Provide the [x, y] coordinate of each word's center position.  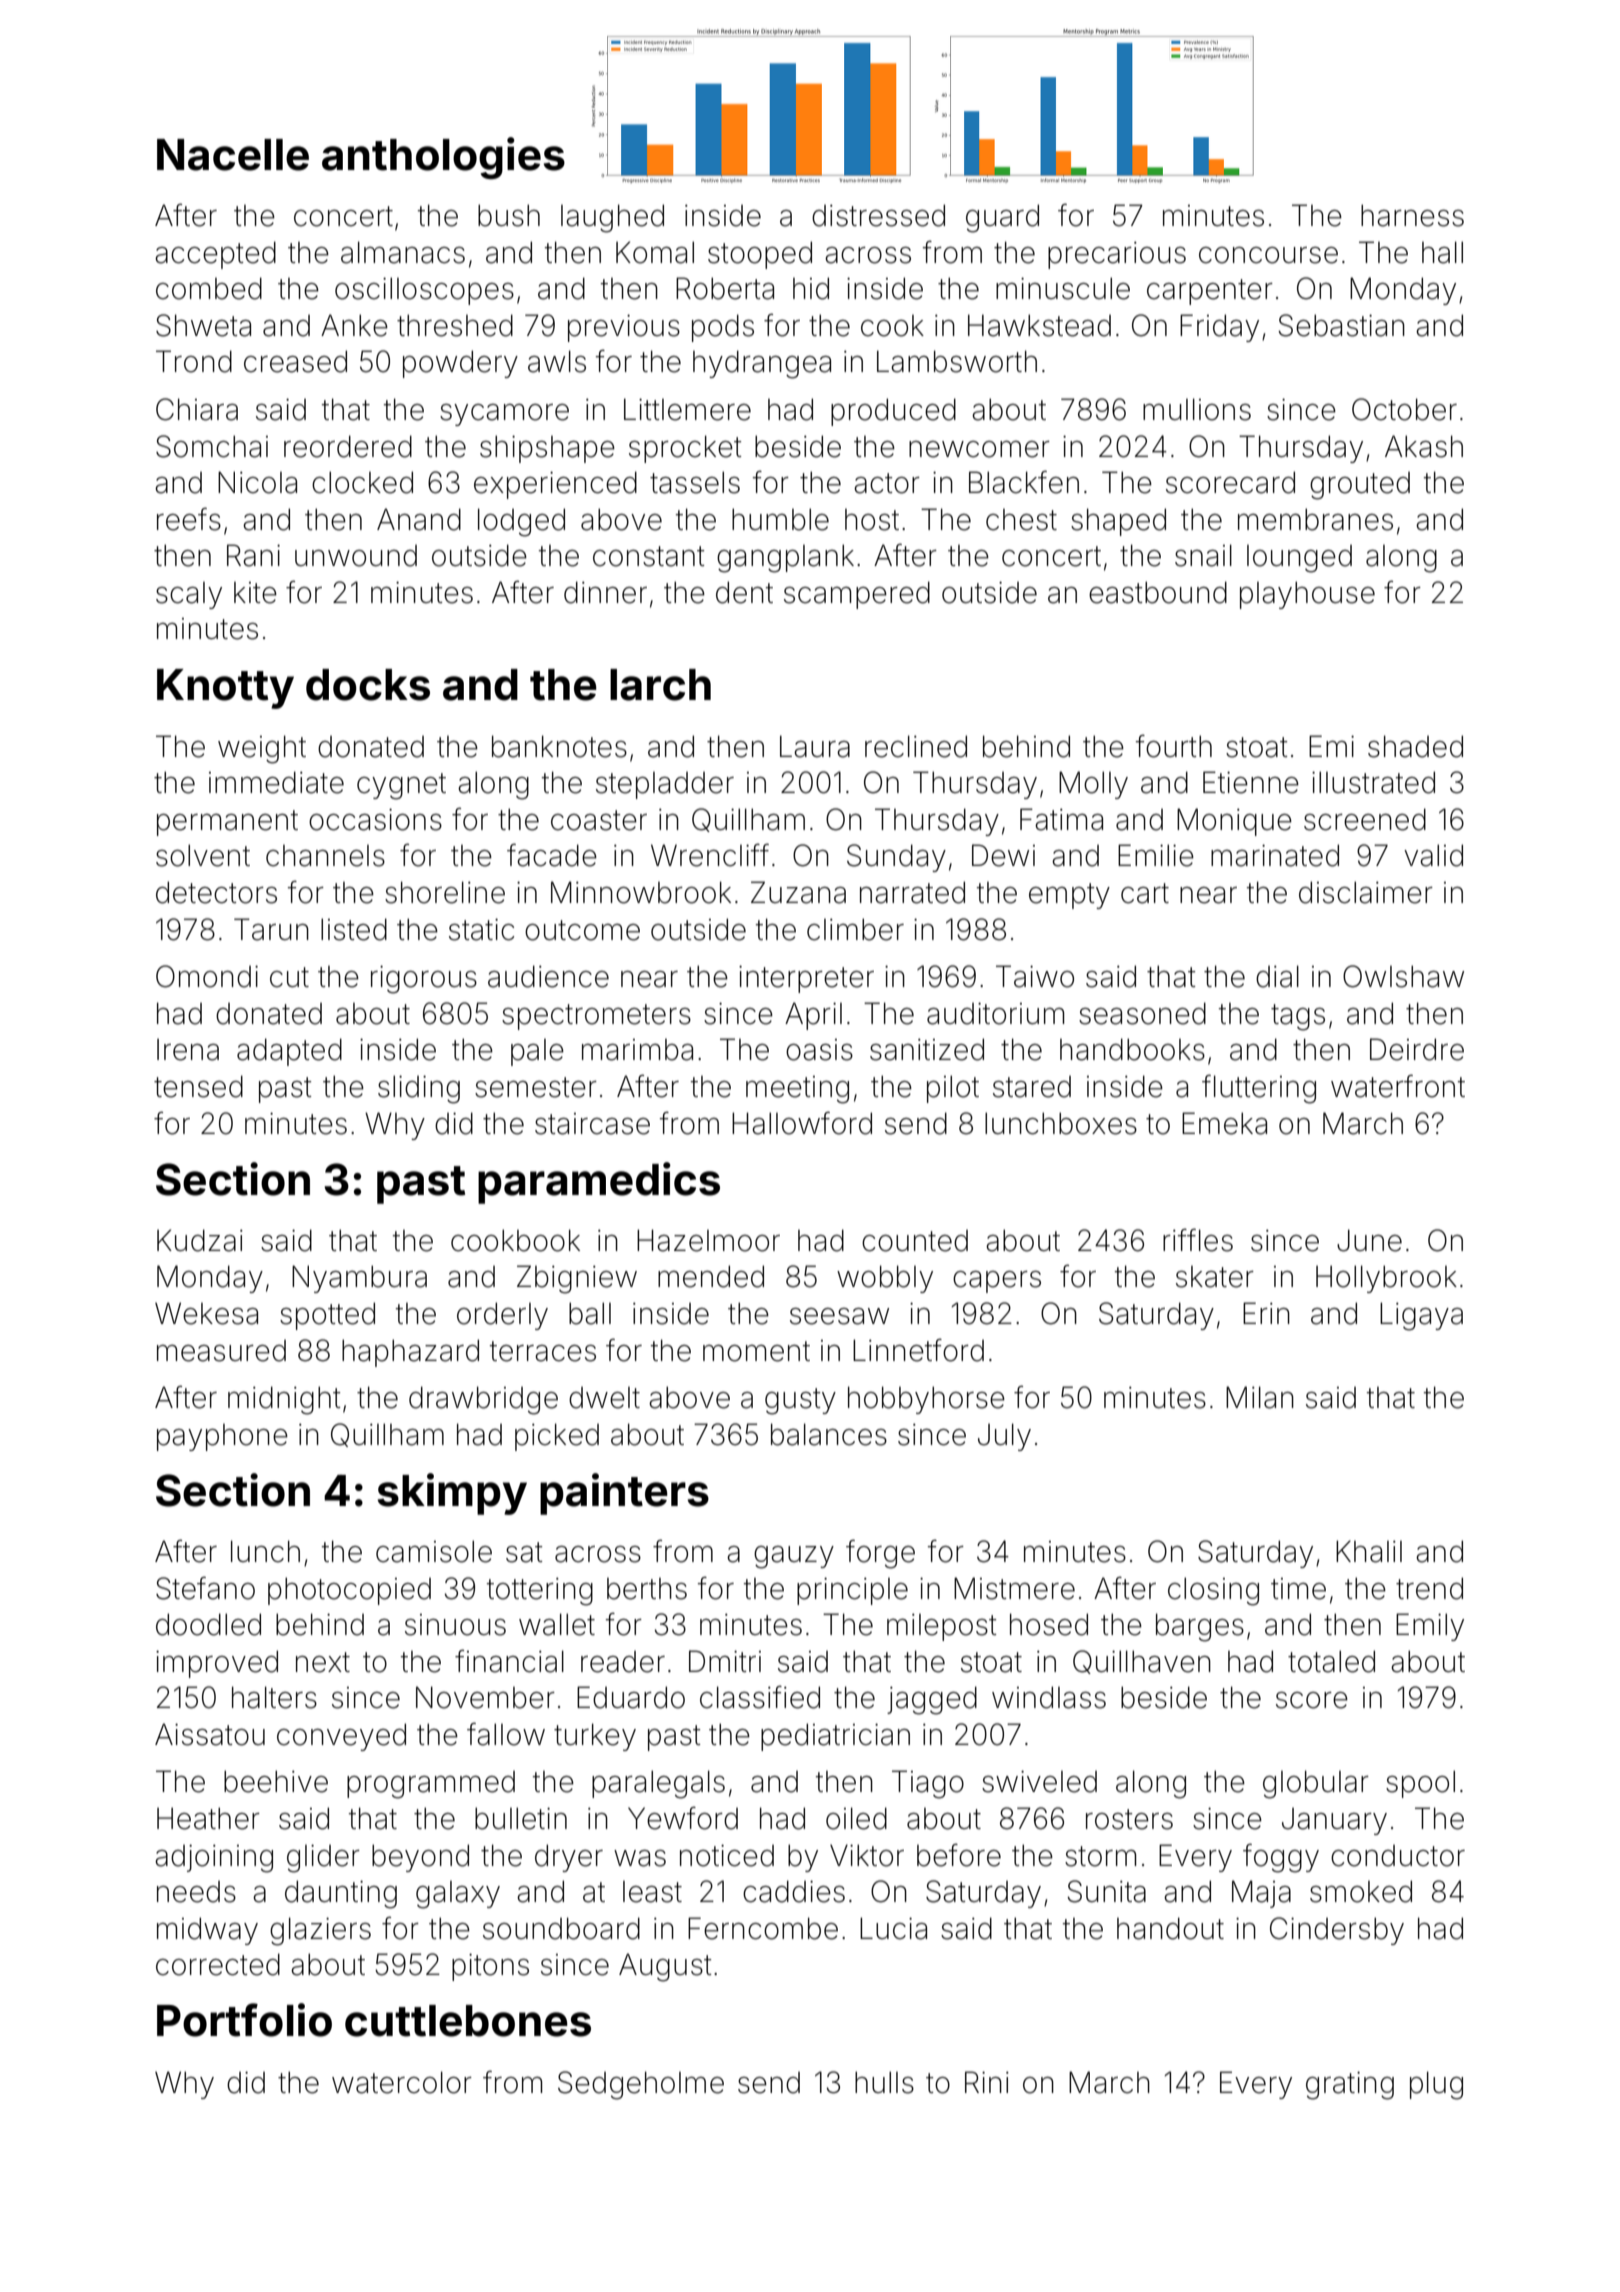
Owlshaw [1403, 976]
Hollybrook [1386, 1279]
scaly [189, 595]
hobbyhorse [926, 1400]
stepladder [665, 785]
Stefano [205, 1588]
